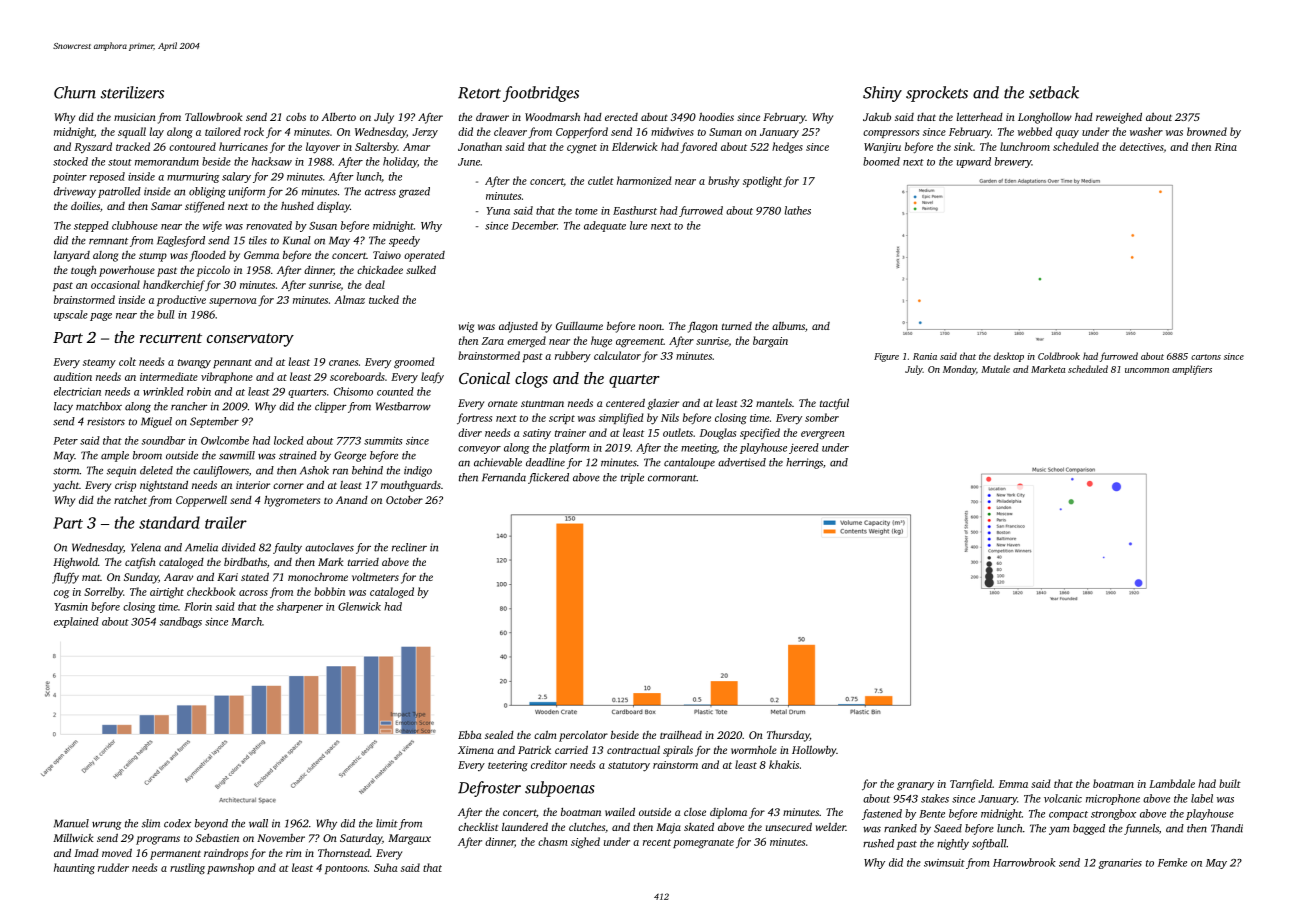 This screenshot has height=924, width=1308. Describe the element at coordinates (359, 606) in the screenshot. I see `Glenwick` at that location.
